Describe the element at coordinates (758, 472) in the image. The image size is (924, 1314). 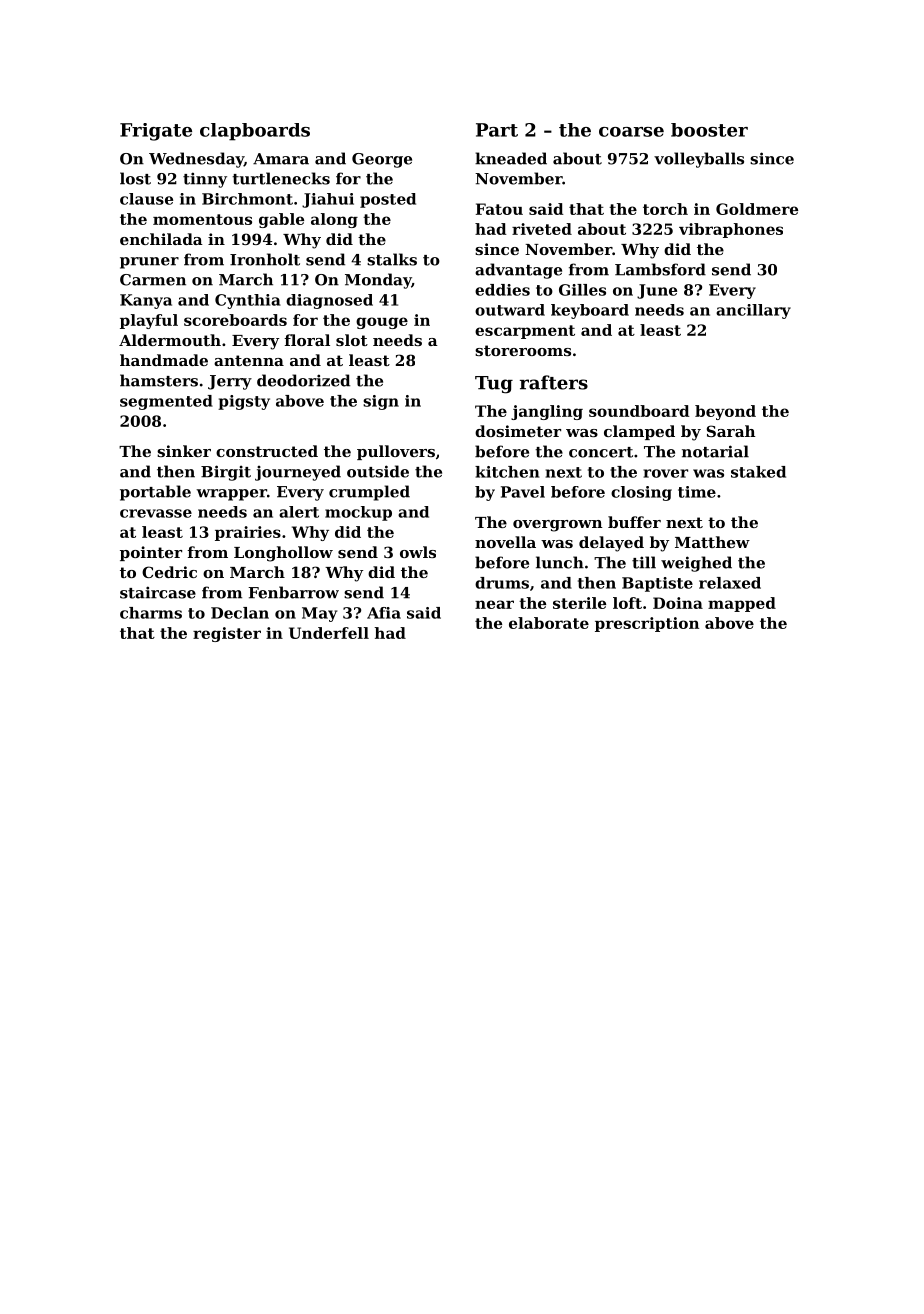
I see `staked` at that location.
